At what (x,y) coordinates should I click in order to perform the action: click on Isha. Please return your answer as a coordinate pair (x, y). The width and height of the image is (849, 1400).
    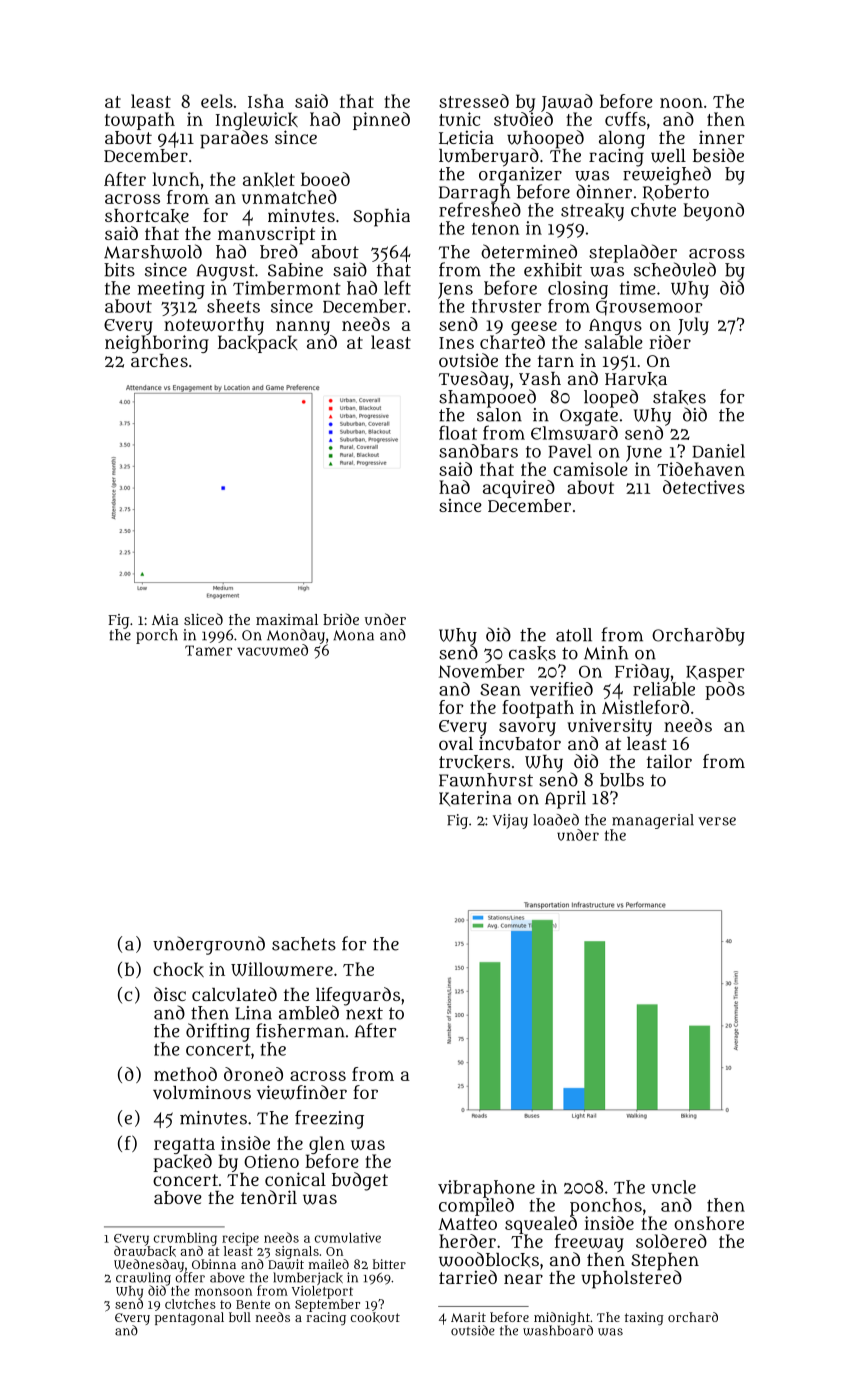
    Looking at the image, I should click on (266, 101).
